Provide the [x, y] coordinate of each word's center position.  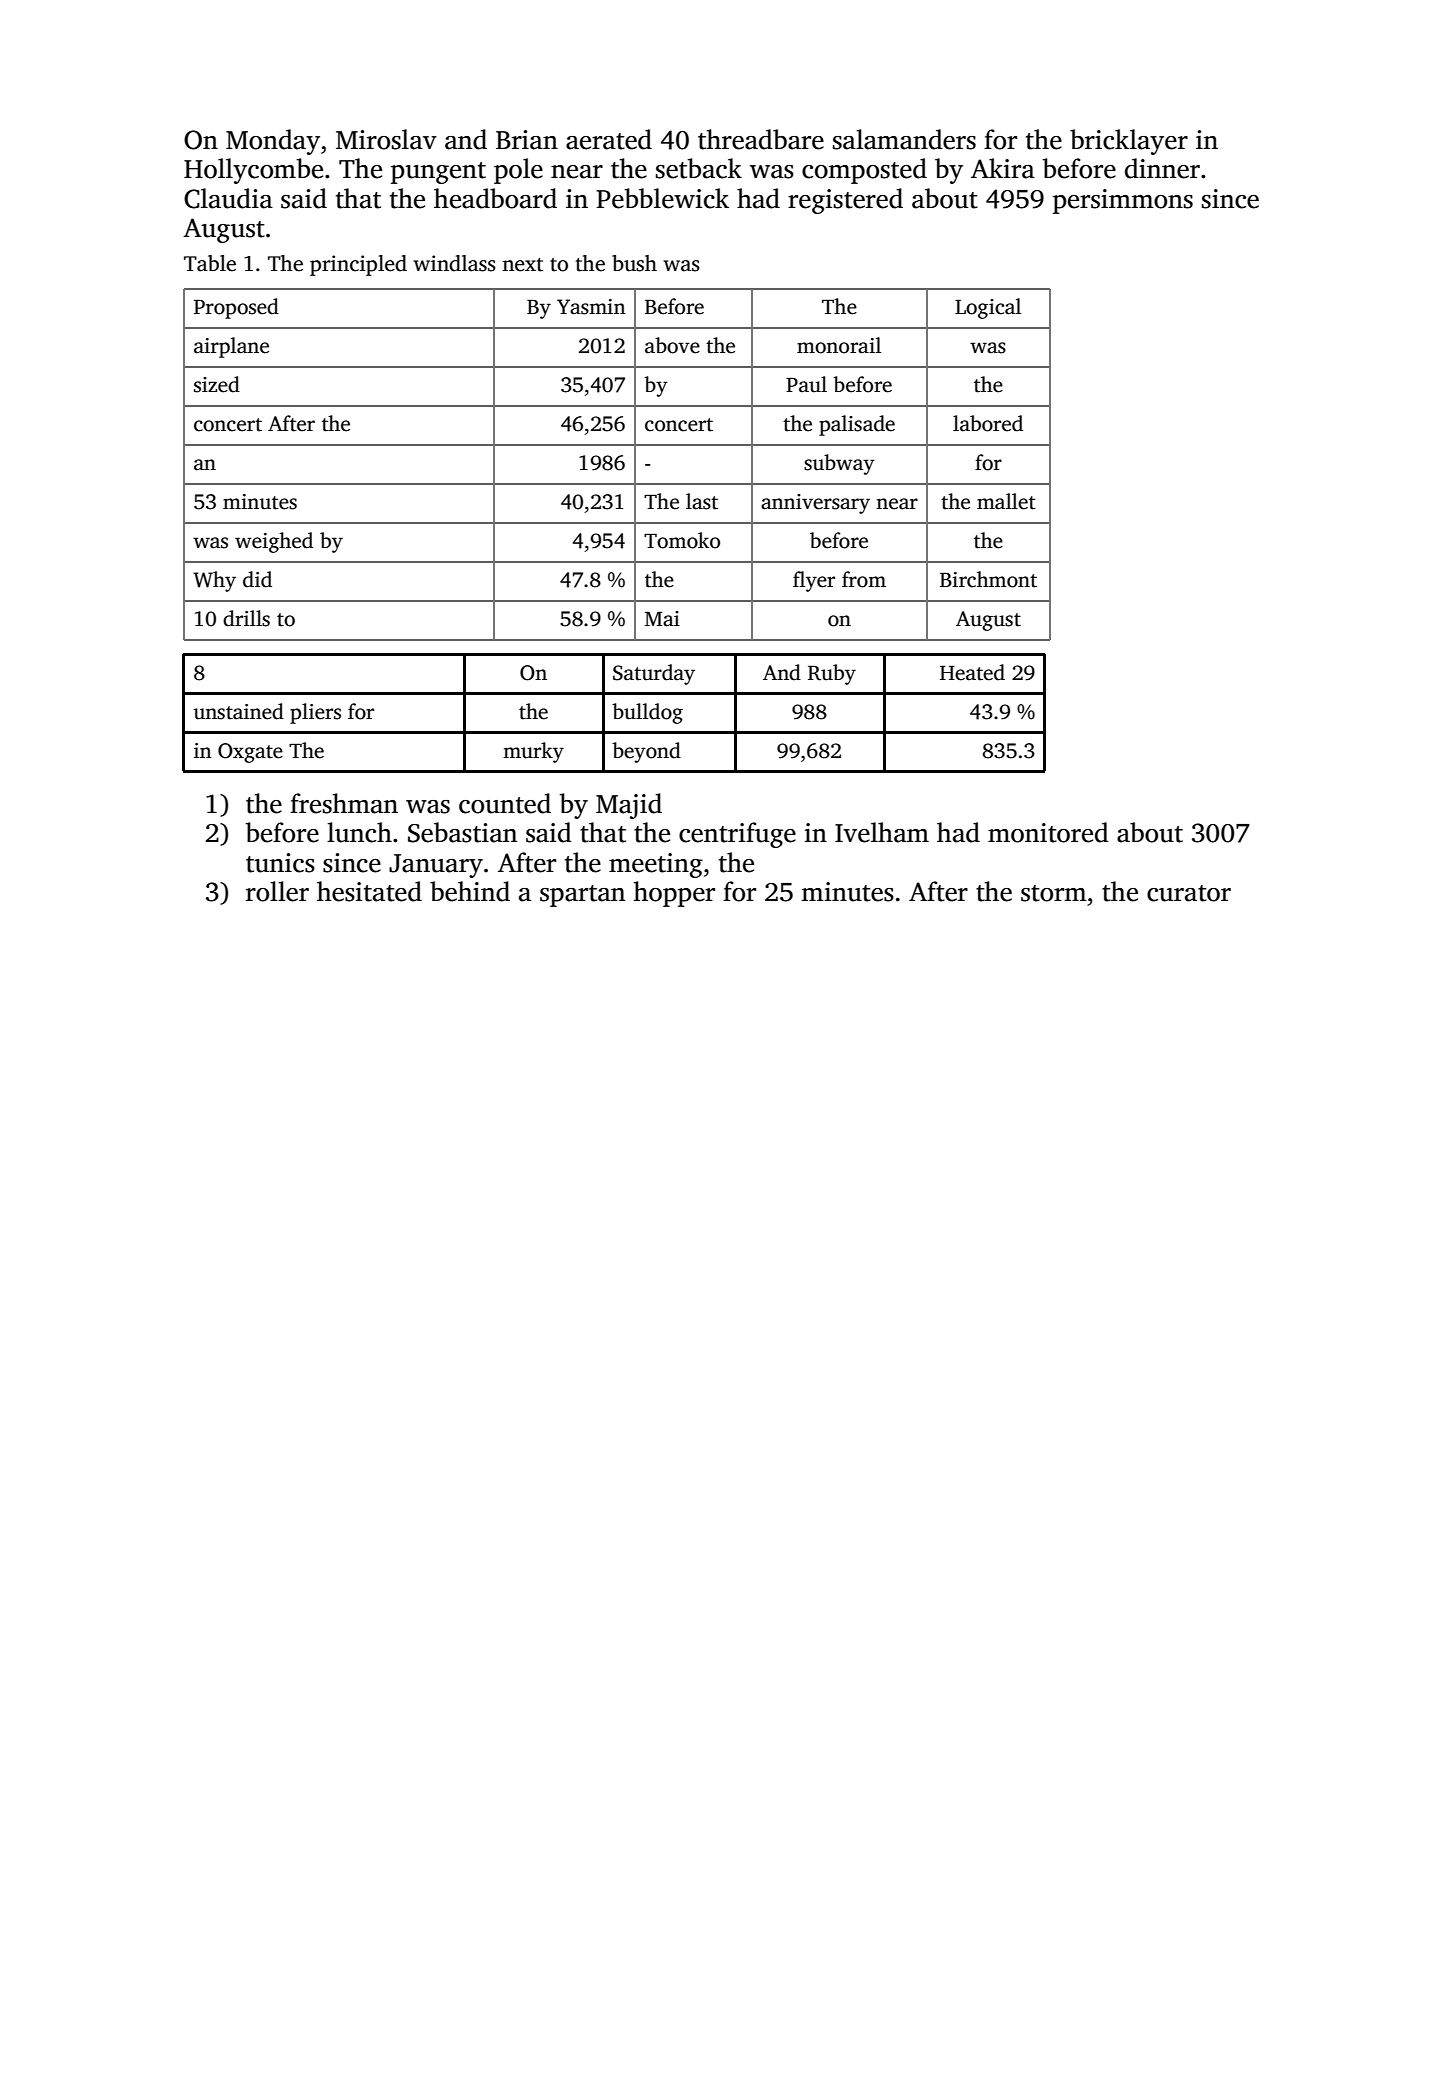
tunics [280, 863]
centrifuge [737, 835]
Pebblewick [662, 198]
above [672, 345]
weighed [274, 542]
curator [1189, 893]
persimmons [1123, 201]
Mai [662, 619]
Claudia [228, 198]
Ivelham [882, 832]
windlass [454, 263]
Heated [972, 672]
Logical [988, 308]
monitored [1048, 832]
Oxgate [250, 753]
